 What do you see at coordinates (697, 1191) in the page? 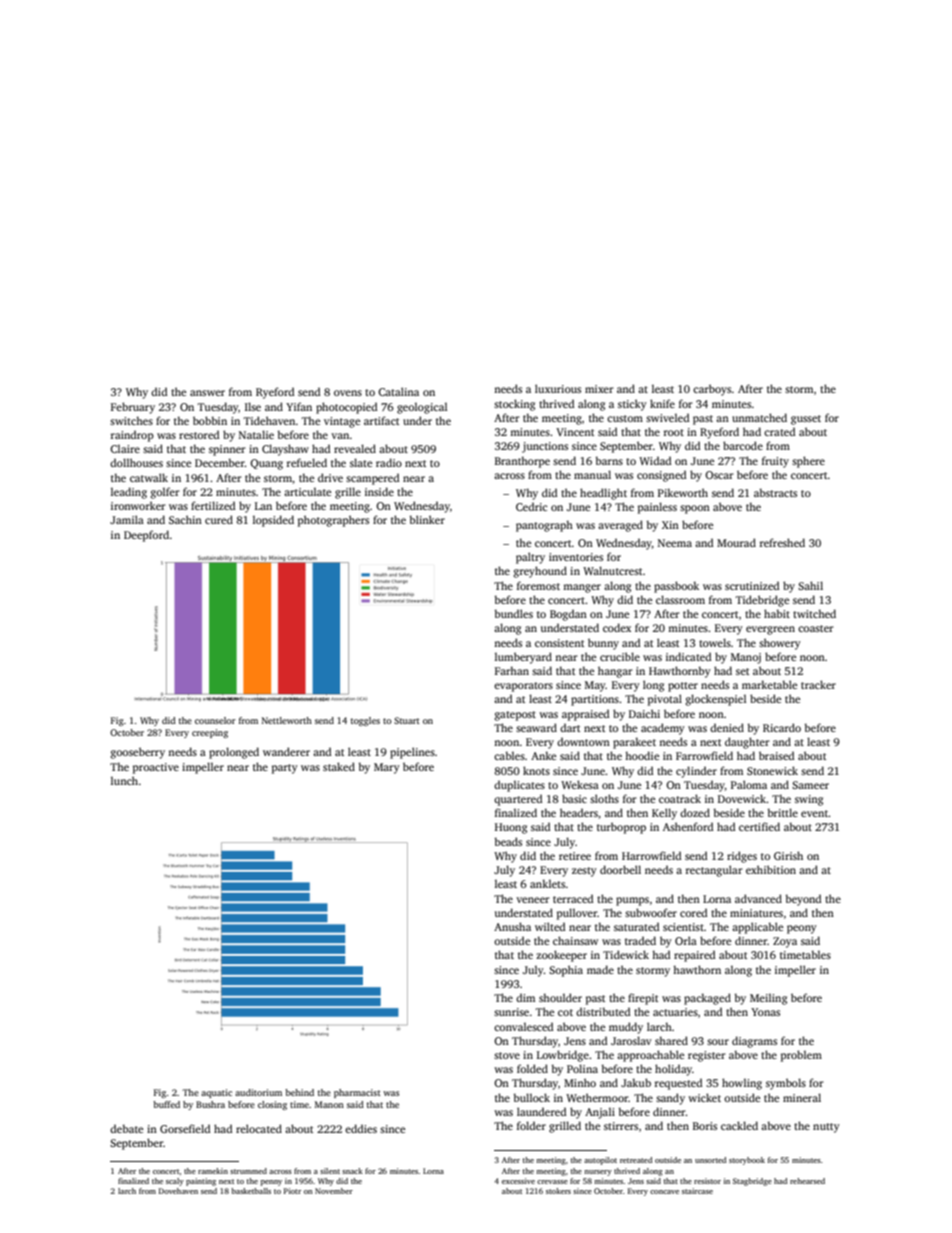
I see `staircase` at bounding box center [697, 1191].
